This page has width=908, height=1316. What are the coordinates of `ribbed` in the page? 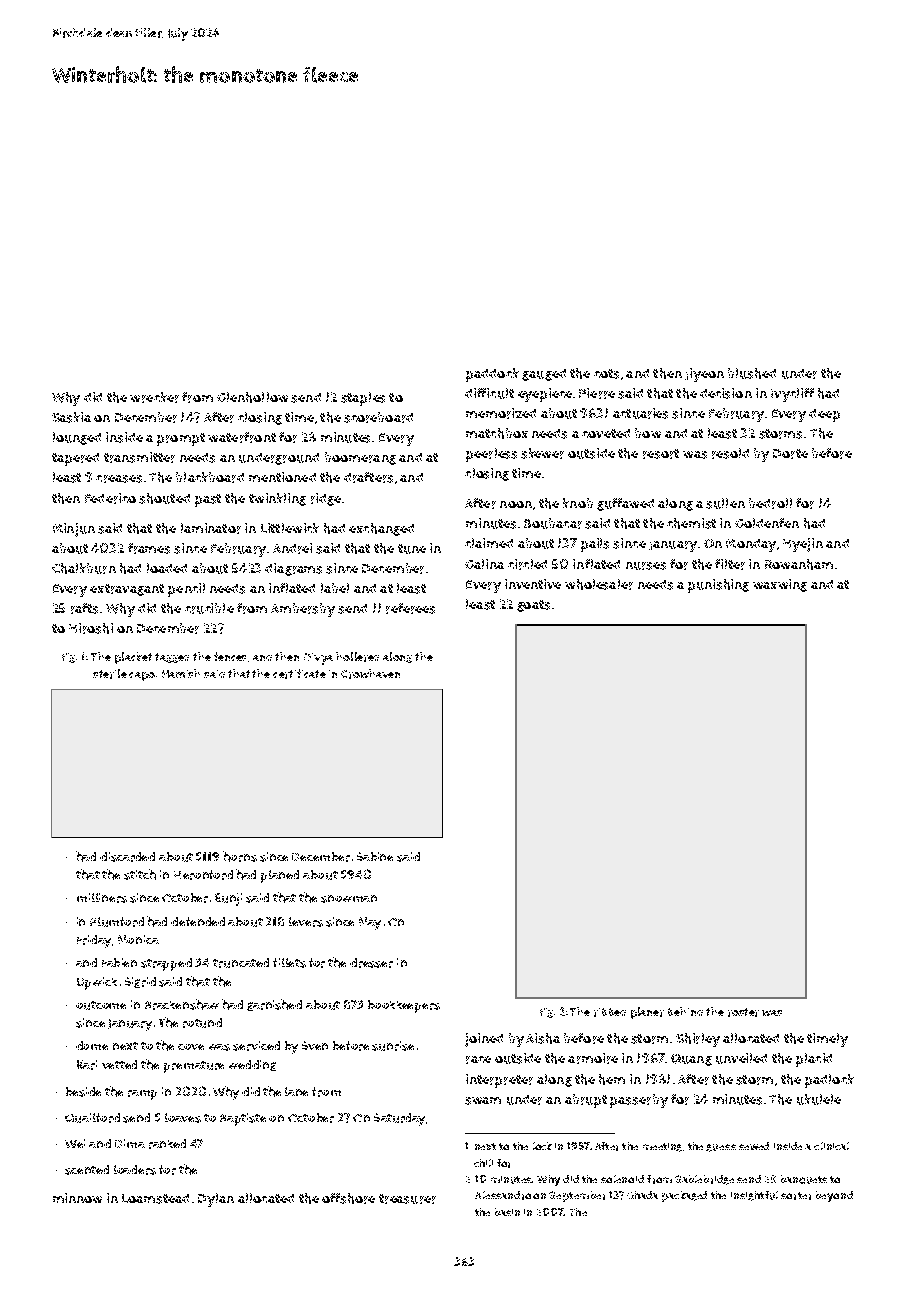 It's located at (610, 1012).
